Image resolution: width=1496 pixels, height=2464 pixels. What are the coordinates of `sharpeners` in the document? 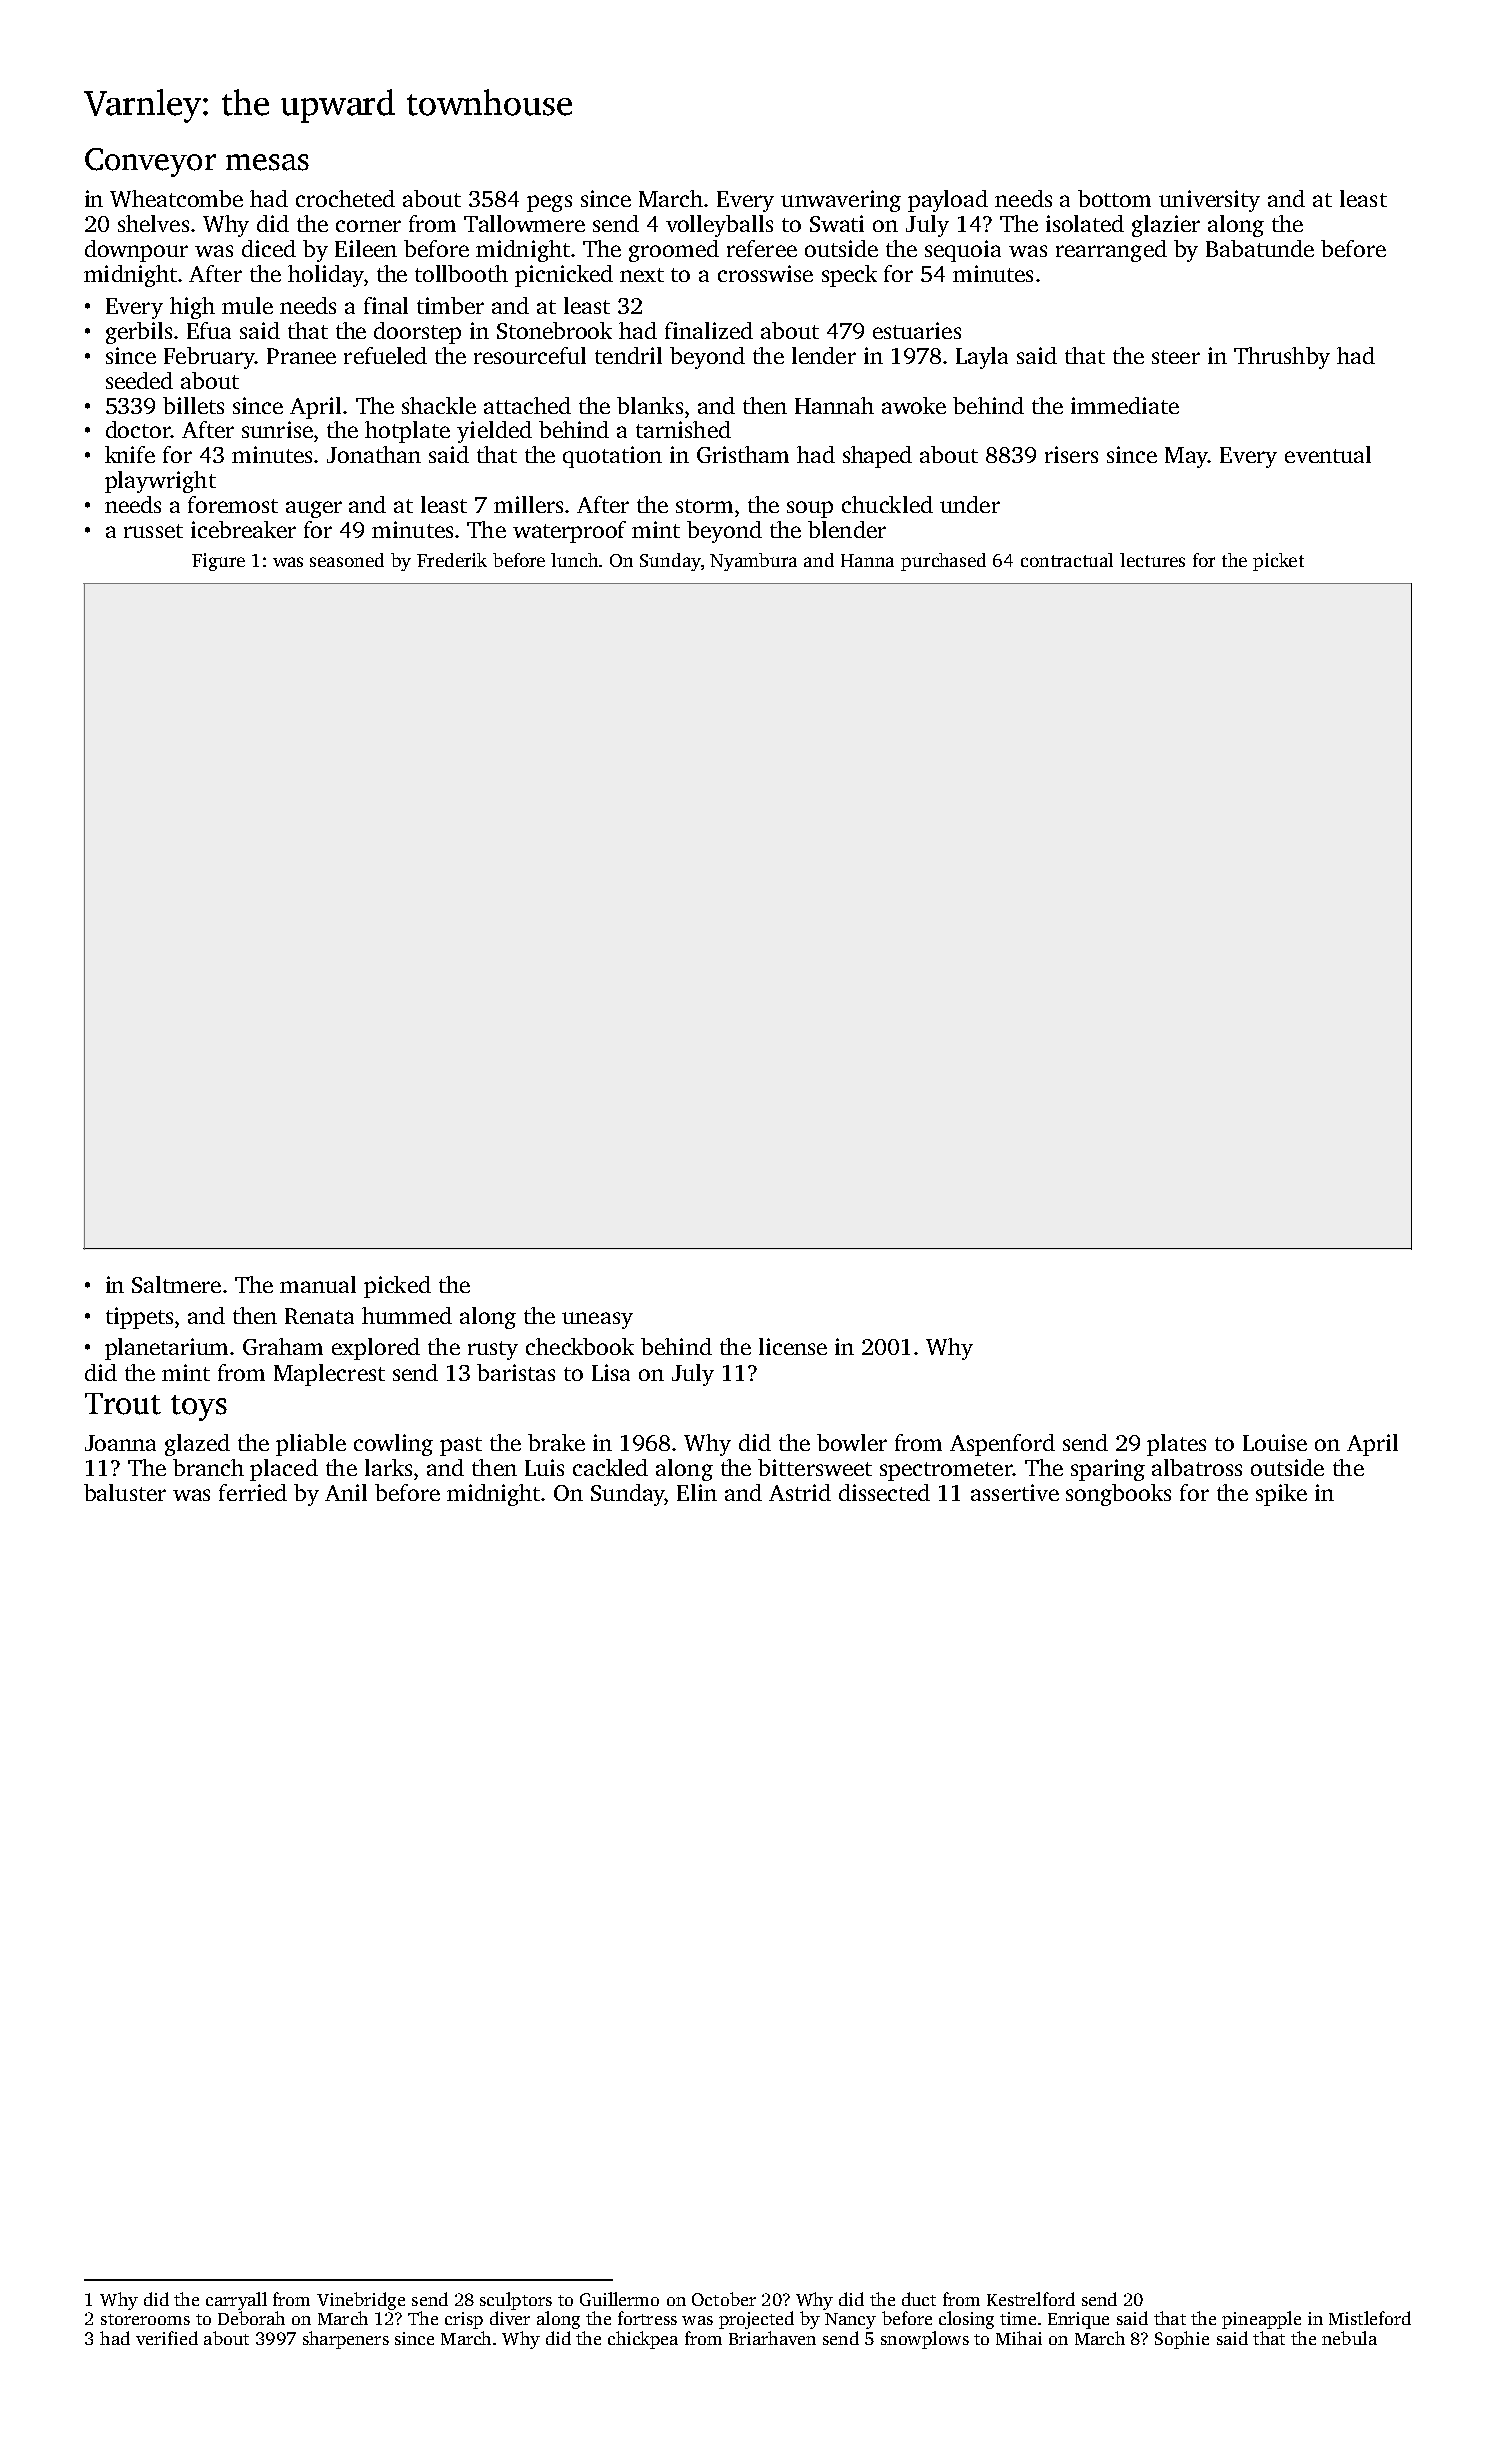 It's located at (346, 2340).
